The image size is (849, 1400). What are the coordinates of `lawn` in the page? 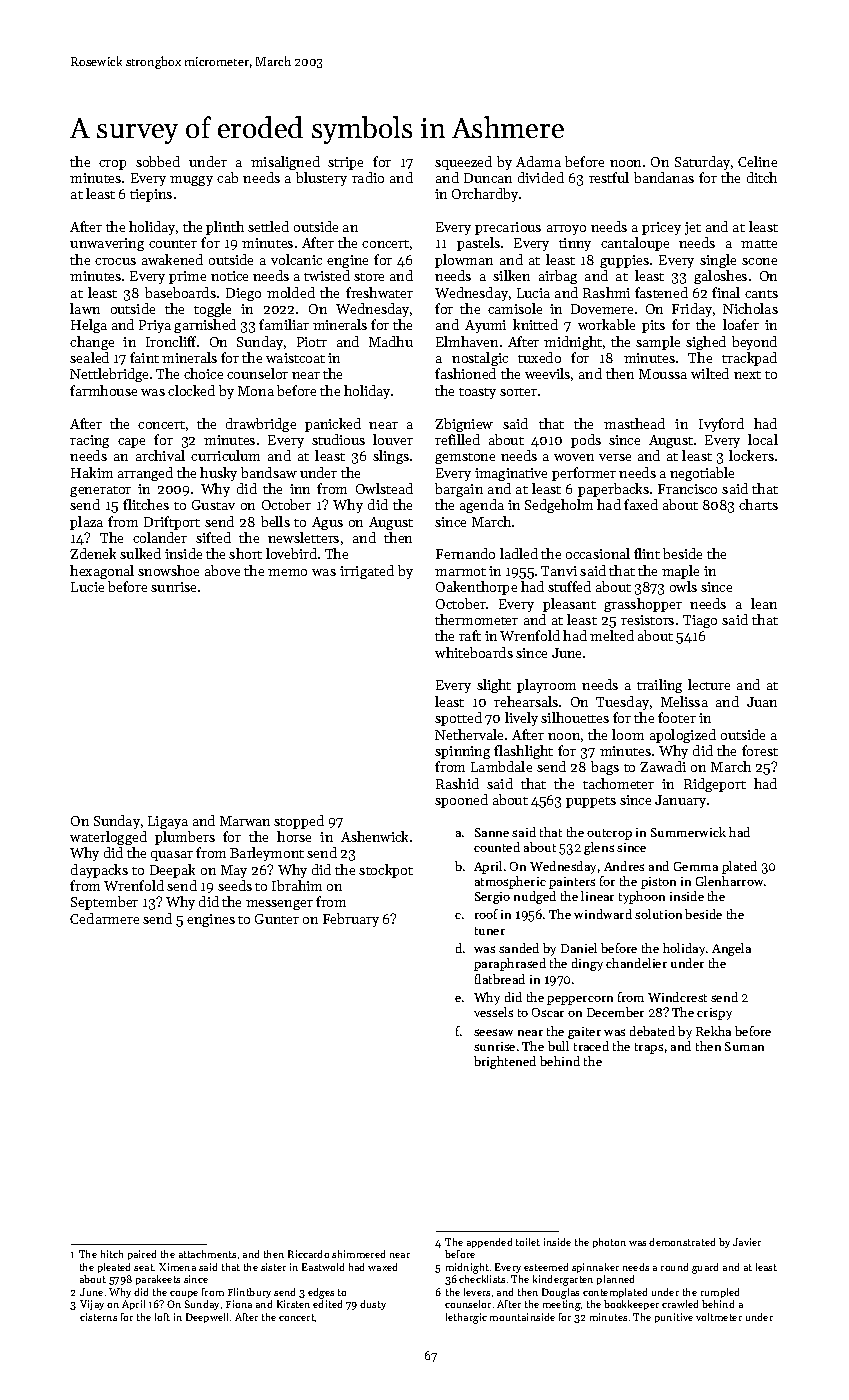 It's located at (85, 308).
